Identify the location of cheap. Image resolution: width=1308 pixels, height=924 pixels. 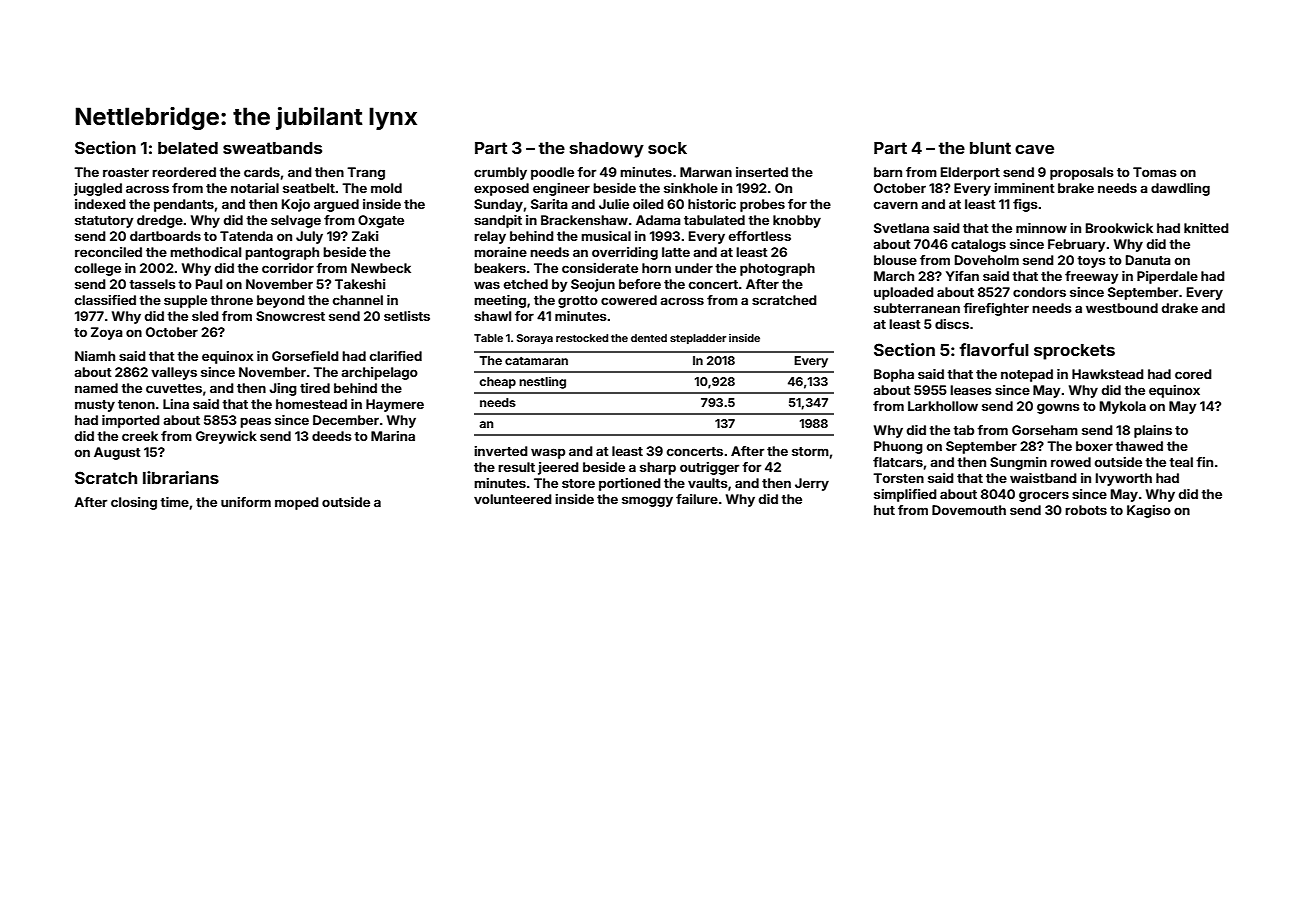
(497, 383).
